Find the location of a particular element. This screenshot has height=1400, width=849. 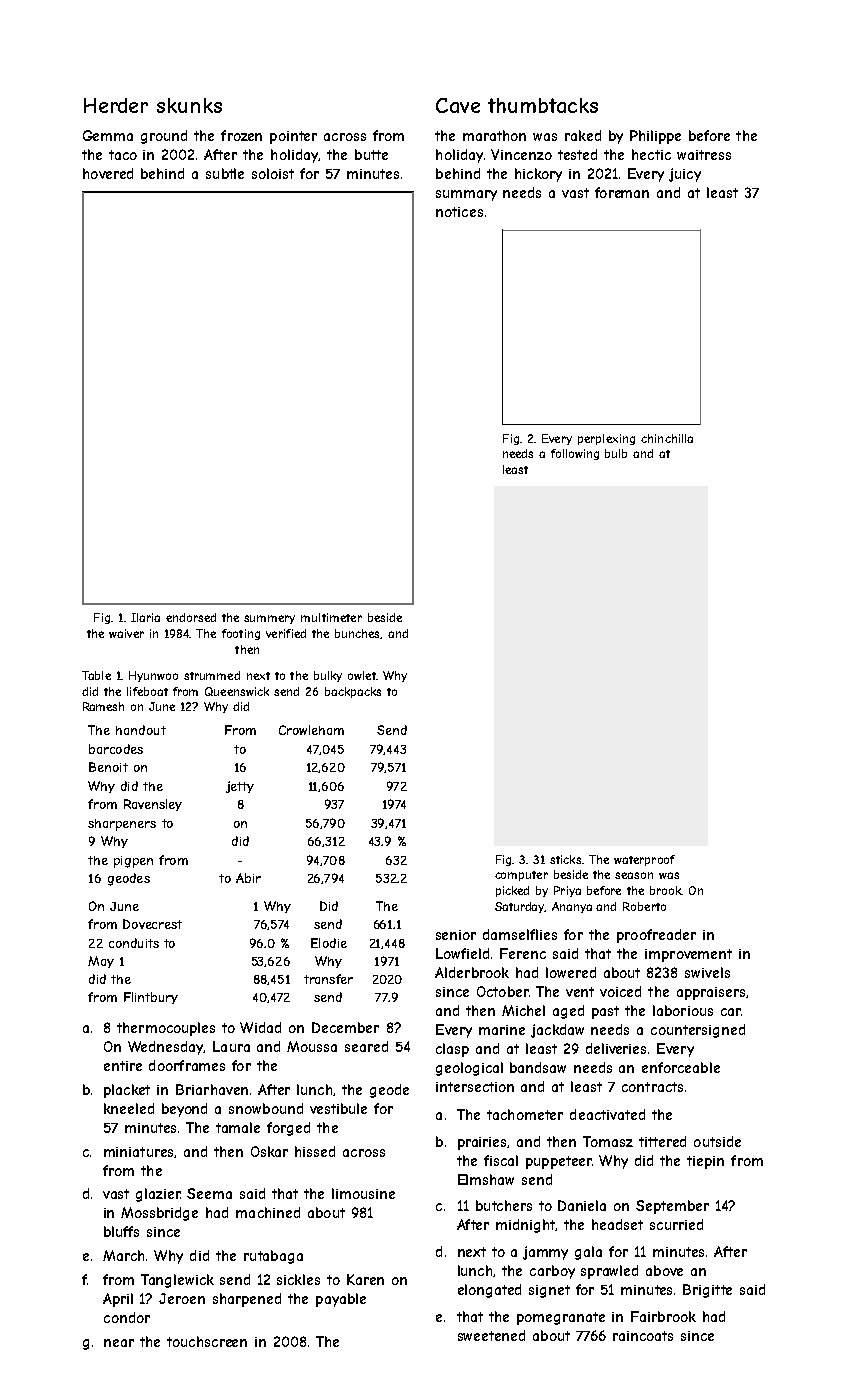

waterproof is located at coordinates (644, 860).
